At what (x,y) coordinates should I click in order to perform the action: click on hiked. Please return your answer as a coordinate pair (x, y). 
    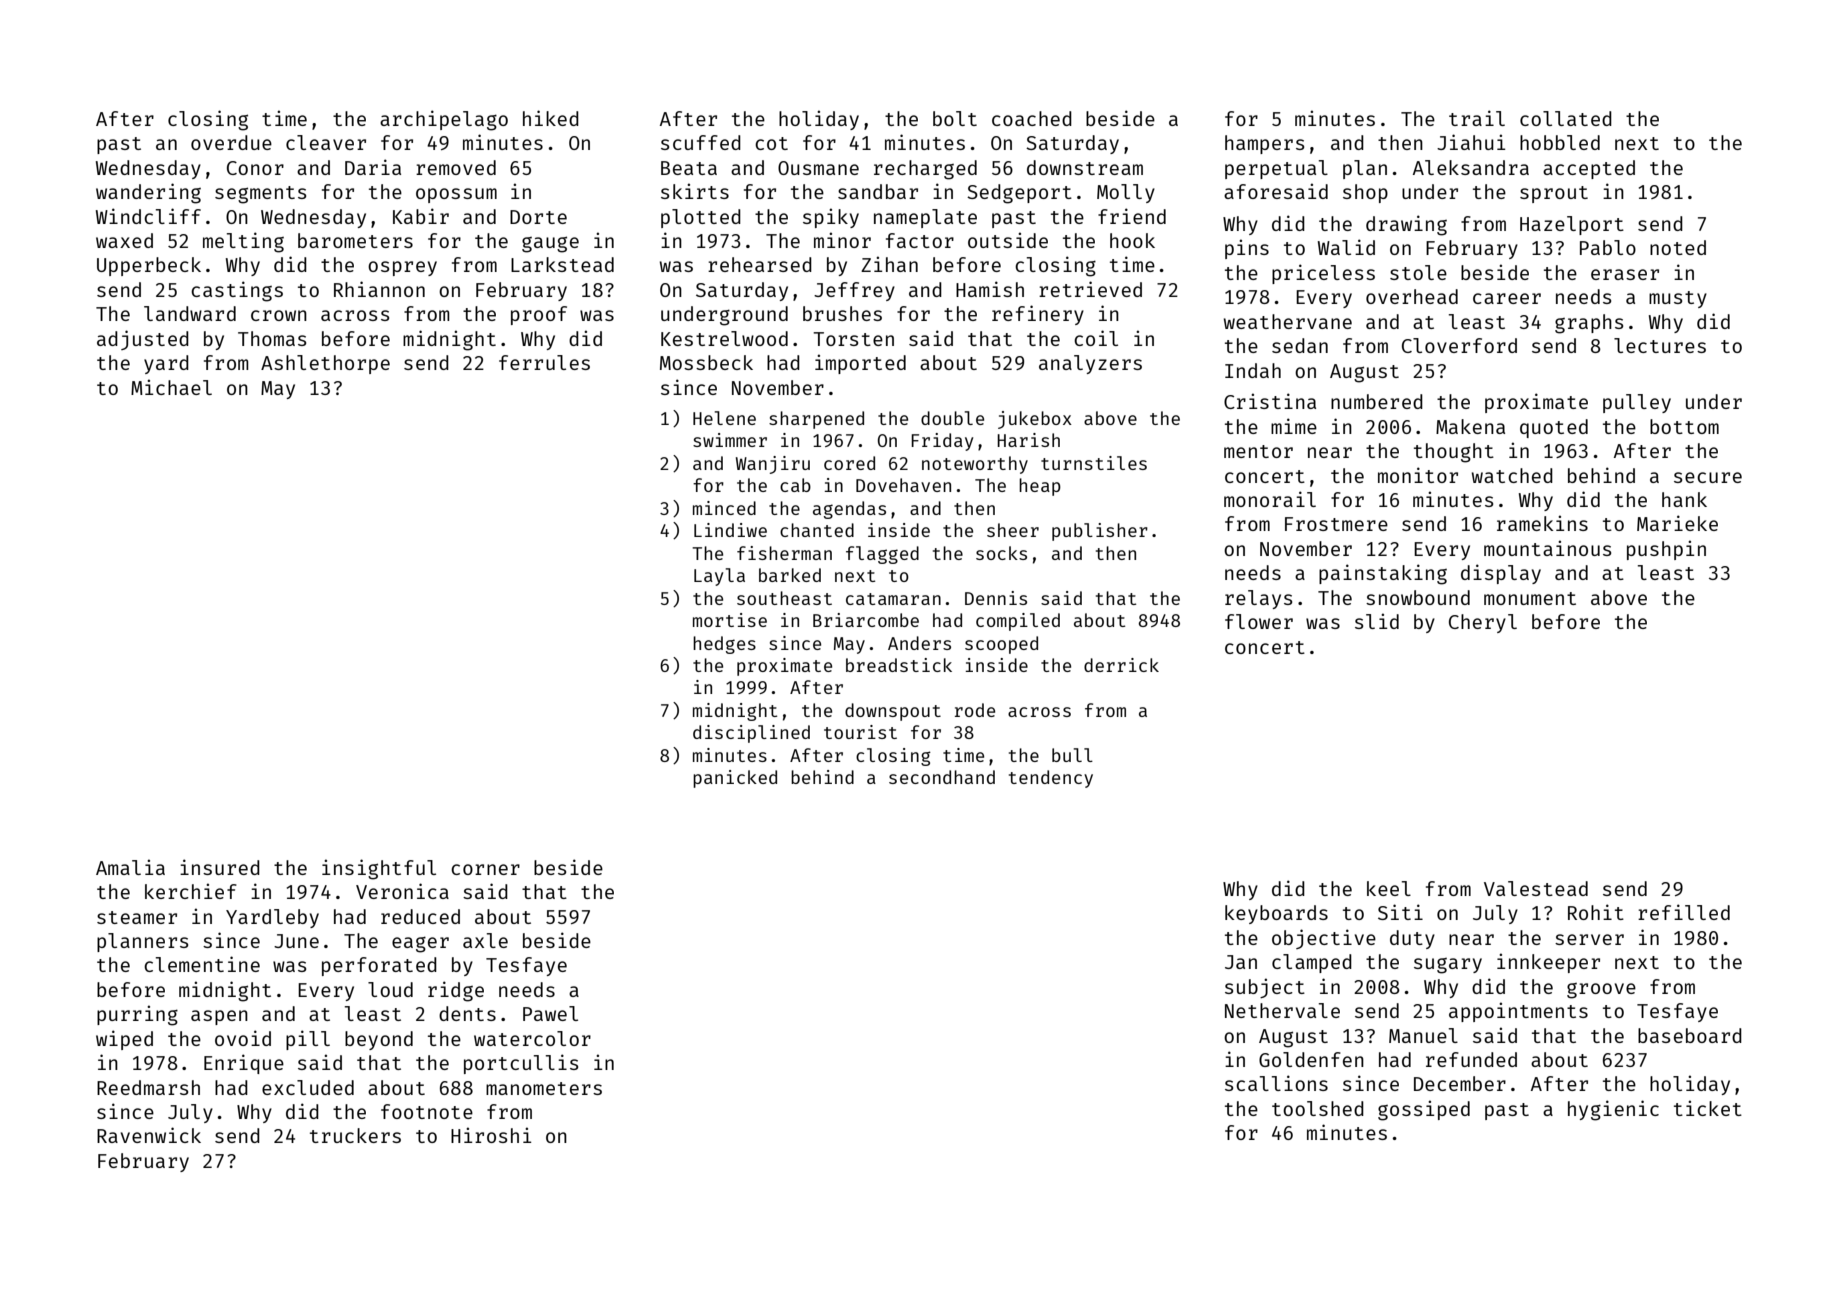
    Looking at the image, I should click on (551, 118).
